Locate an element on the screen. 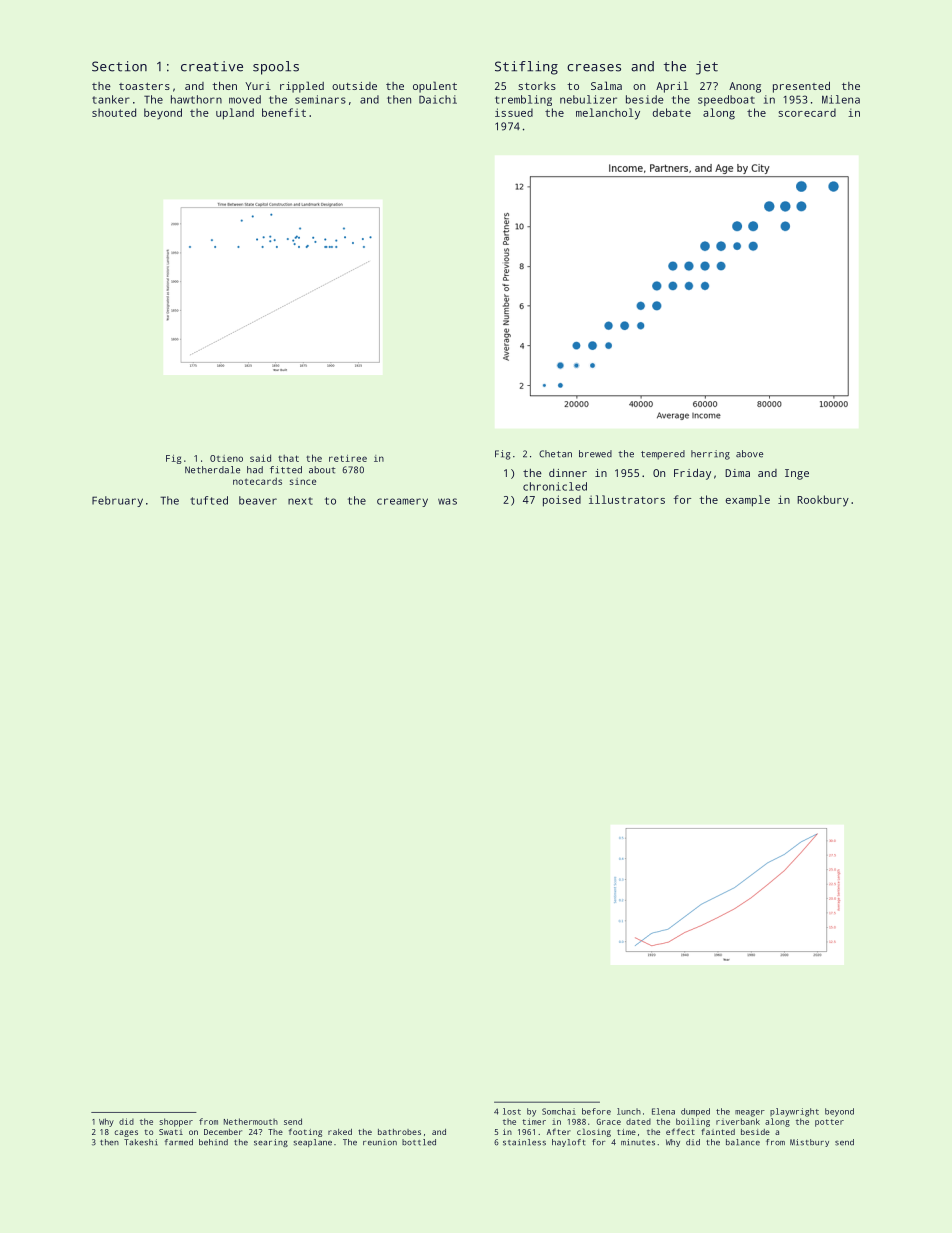 The height and width of the screenshot is (1233, 952). meager is located at coordinates (750, 1113).
